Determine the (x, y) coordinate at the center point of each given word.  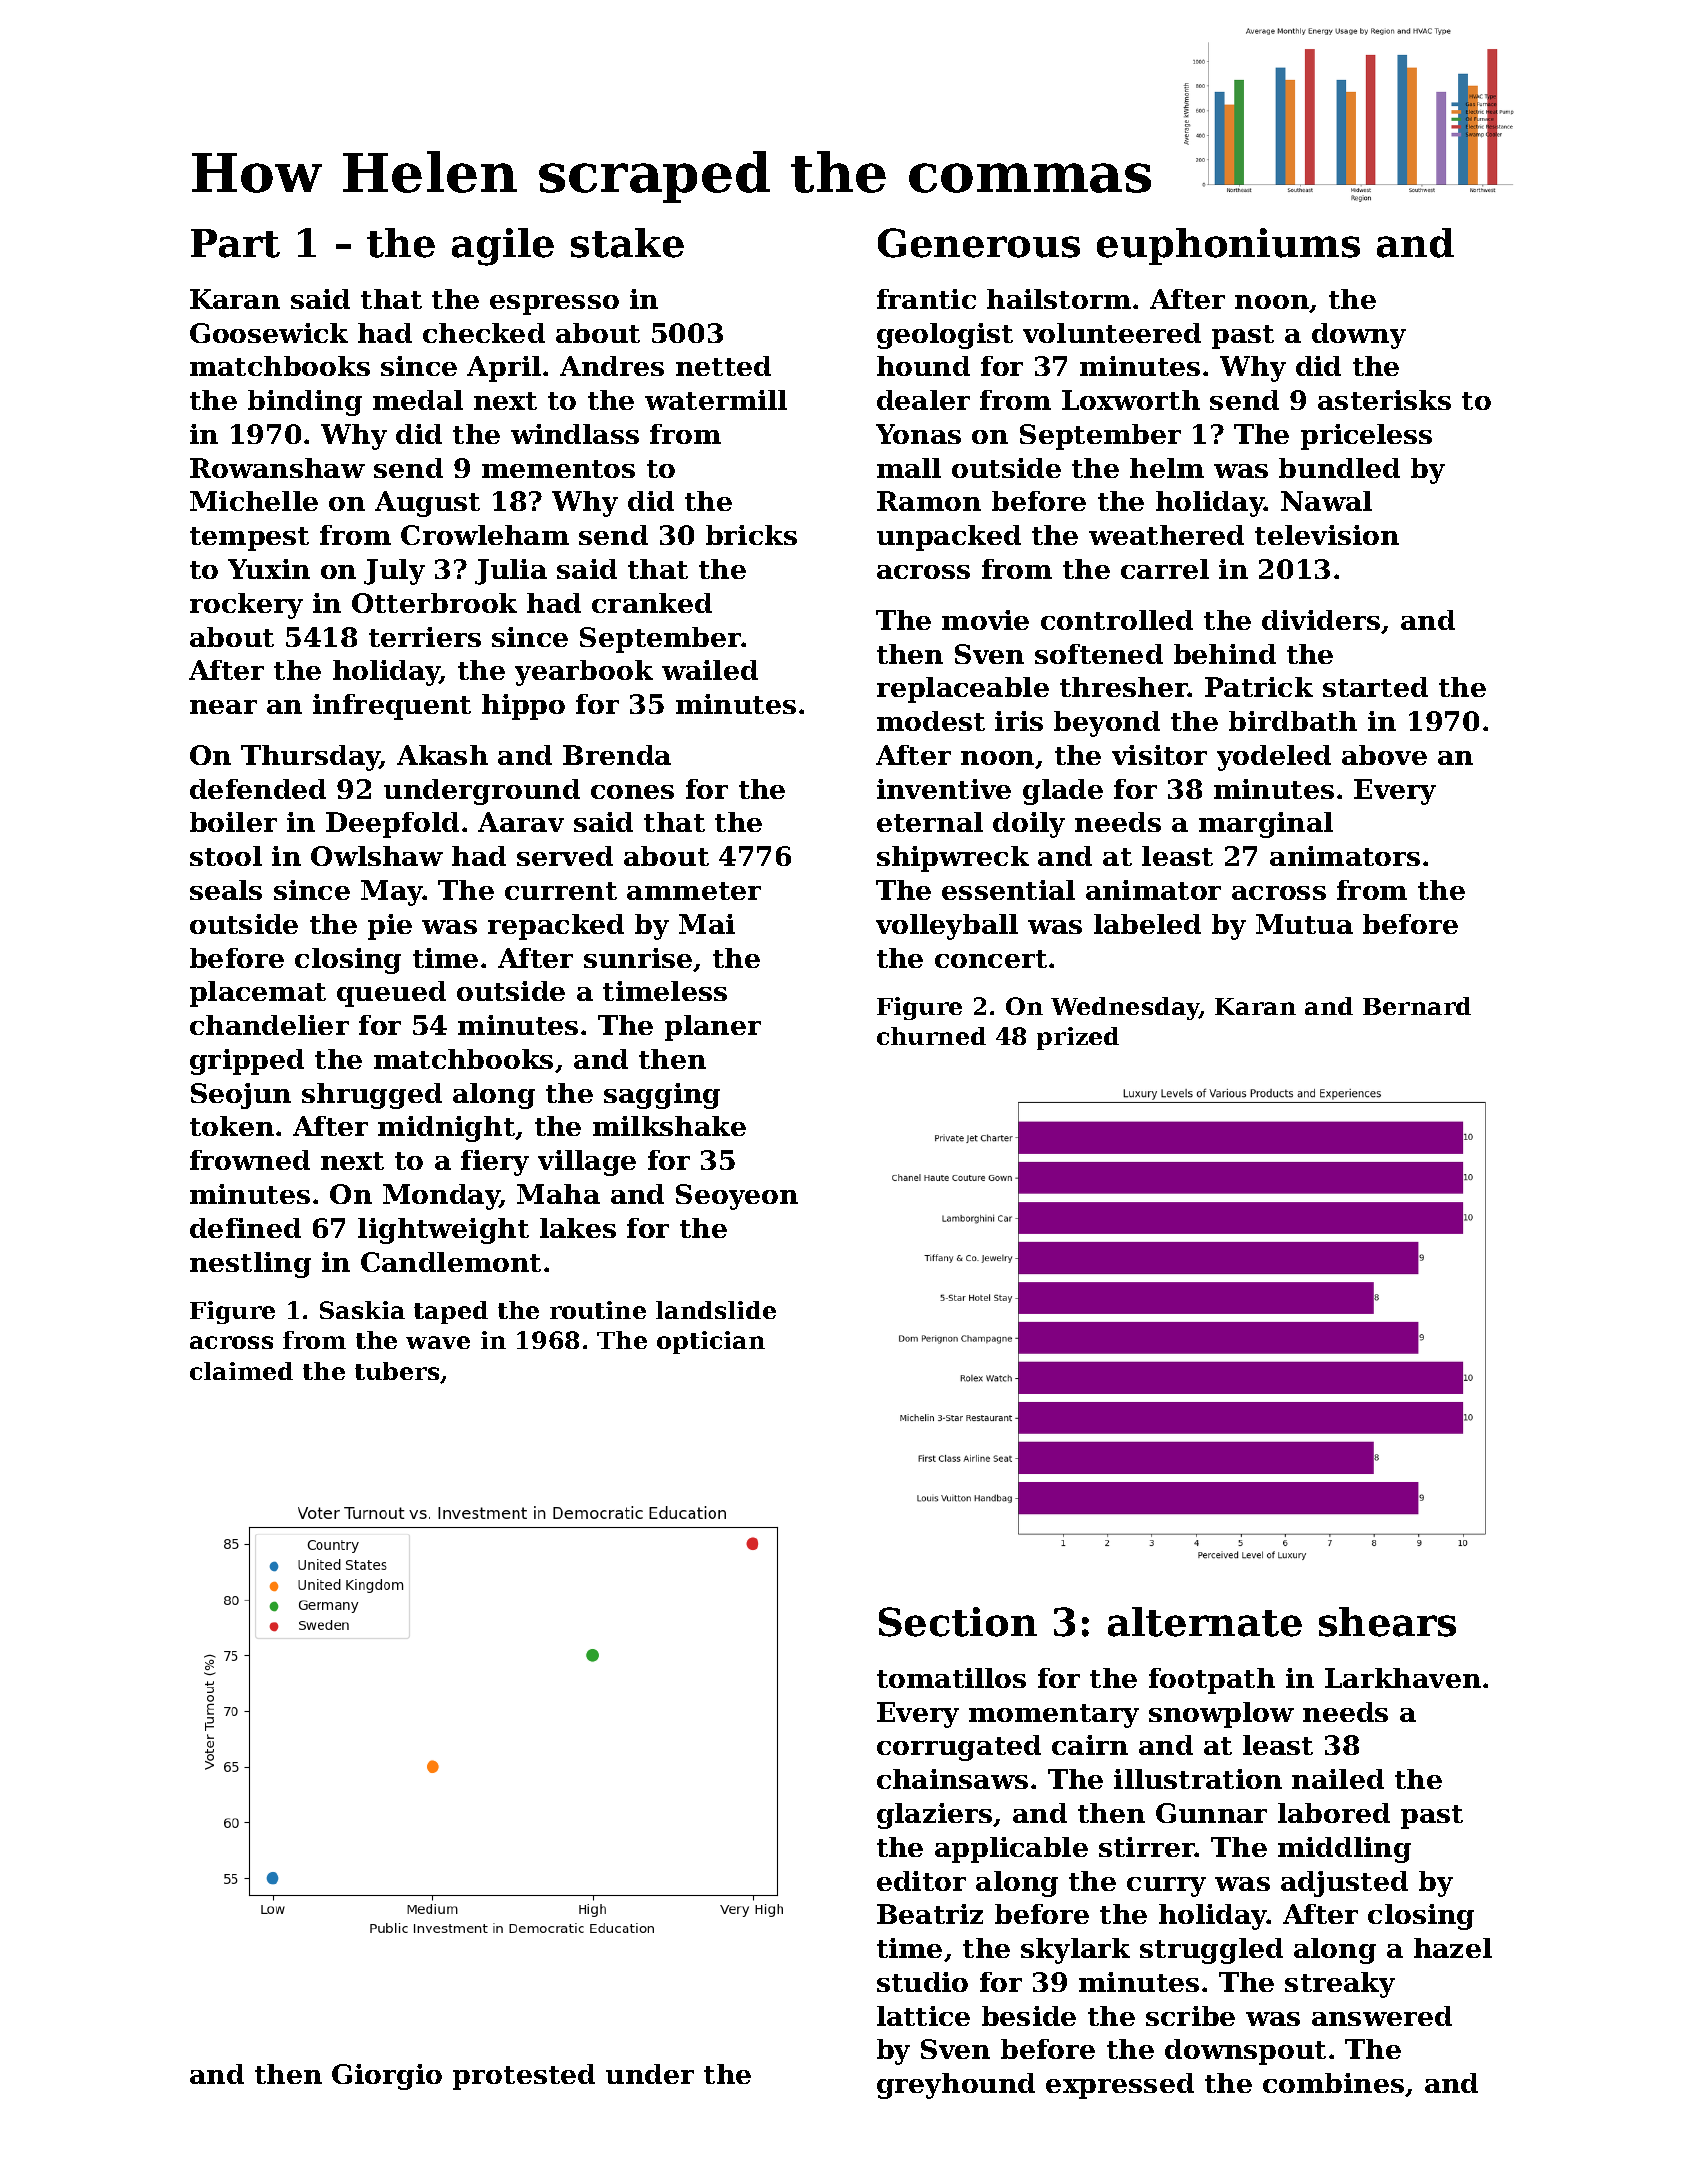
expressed (1120, 2086)
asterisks (1384, 400)
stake (627, 243)
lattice (923, 2016)
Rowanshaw (277, 468)
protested (524, 2077)
